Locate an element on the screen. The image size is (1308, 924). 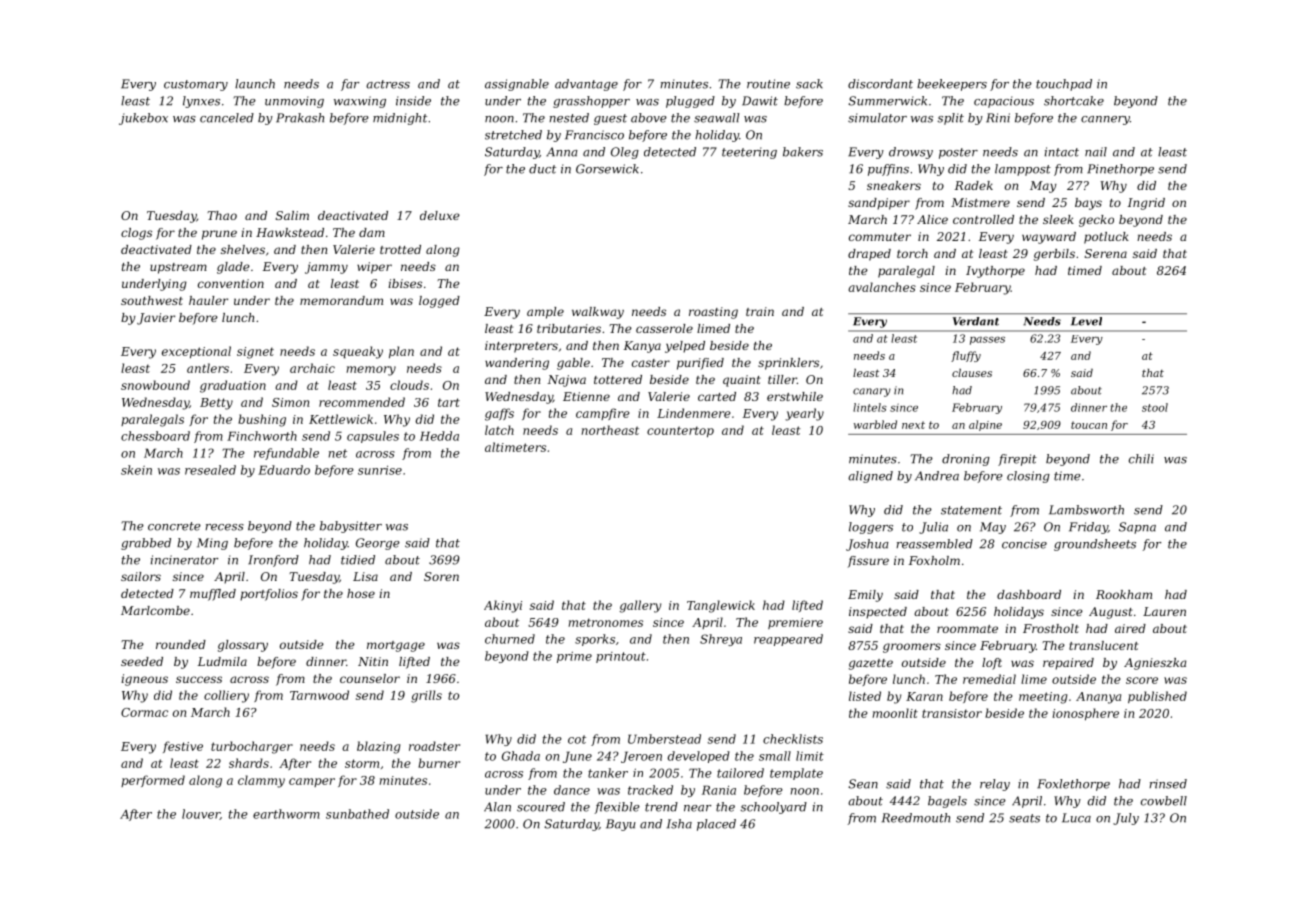
Salim is located at coordinates (292, 215).
